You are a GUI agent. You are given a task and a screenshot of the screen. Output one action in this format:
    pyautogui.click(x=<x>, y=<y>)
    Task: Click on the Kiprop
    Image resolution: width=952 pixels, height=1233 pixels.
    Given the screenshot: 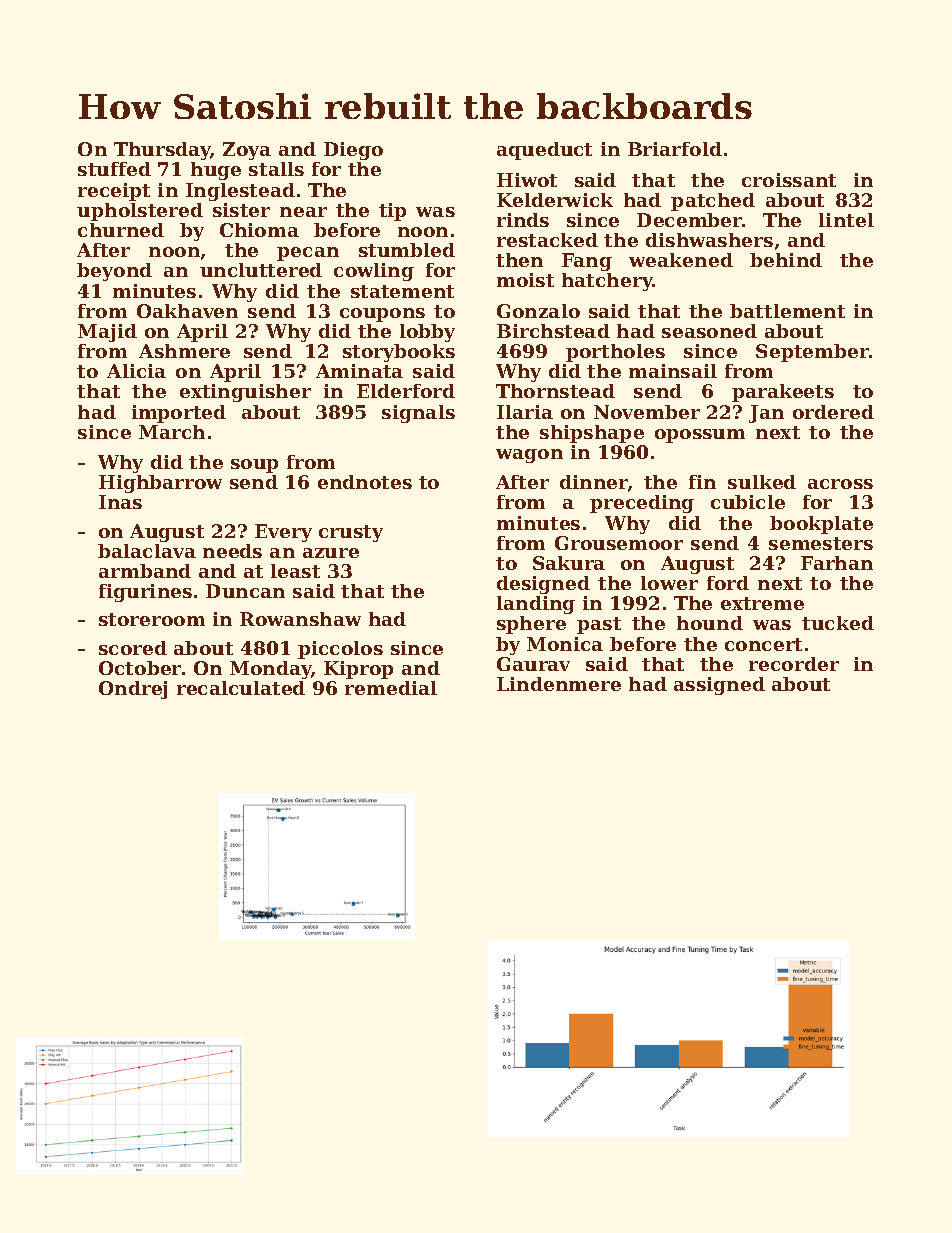 What is the action you would take?
    pyautogui.click(x=358, y=670)
